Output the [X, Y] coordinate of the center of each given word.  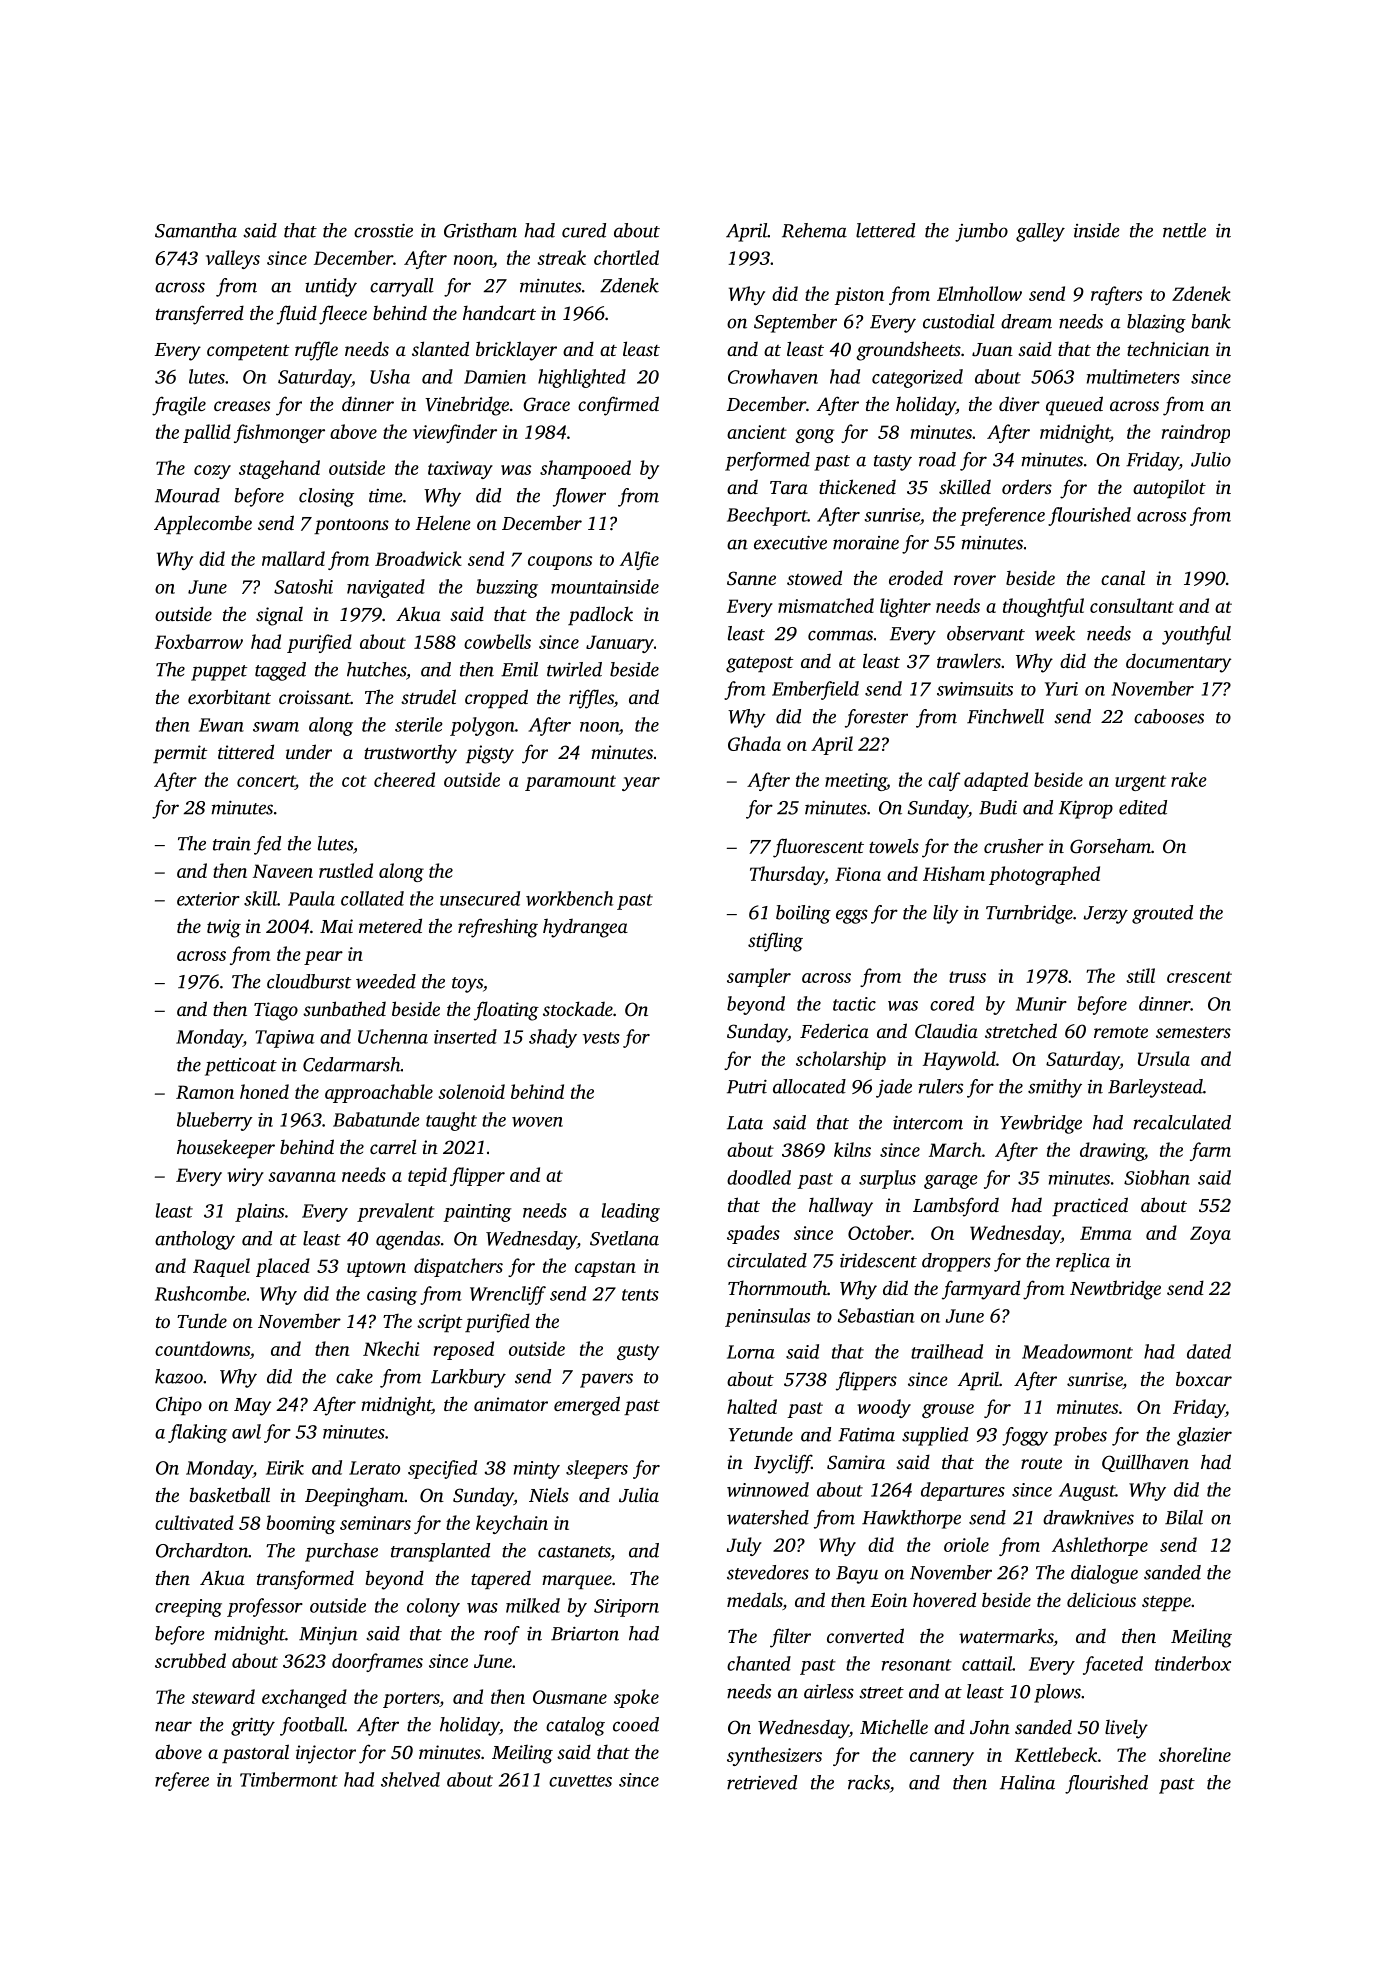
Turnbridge [1029, 914]
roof [502, 1635]
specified [442, 1469]
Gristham [480, 230]
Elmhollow [979, 293]
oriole [966, 1544]
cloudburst [309, 981]
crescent [1199, 977]
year [641, 784]
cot [354, 781]
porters [411, 1700]
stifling [775, 942]
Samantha [196, 230]
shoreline [1195, 1754]
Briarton [585, 1634]
